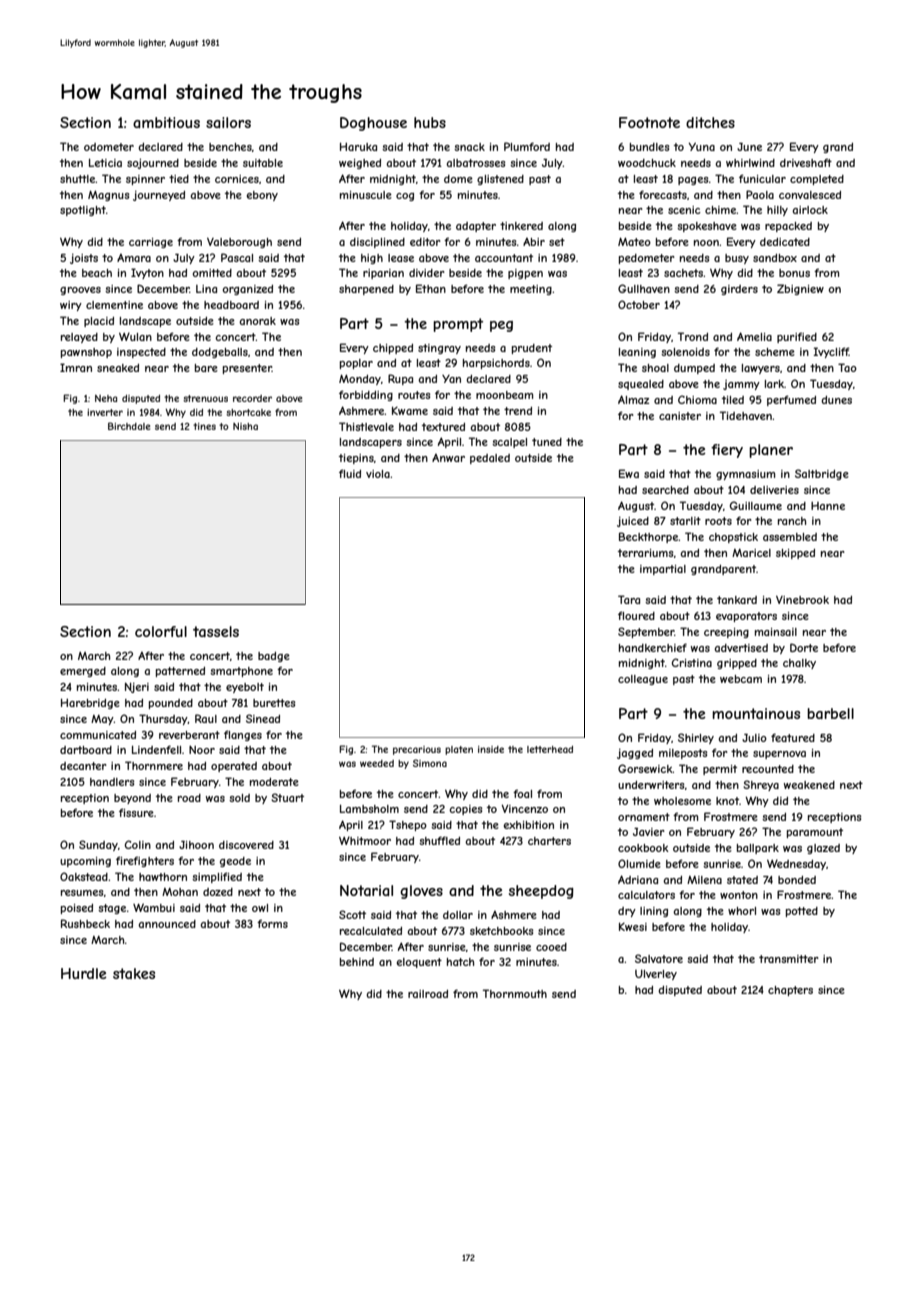 Image resolution: width=924 pixels, height=1308 pixels. What do you see at coordinates (135, 336) in the screenshot?
I see `Wulan` at bounding box center [135, 336].
